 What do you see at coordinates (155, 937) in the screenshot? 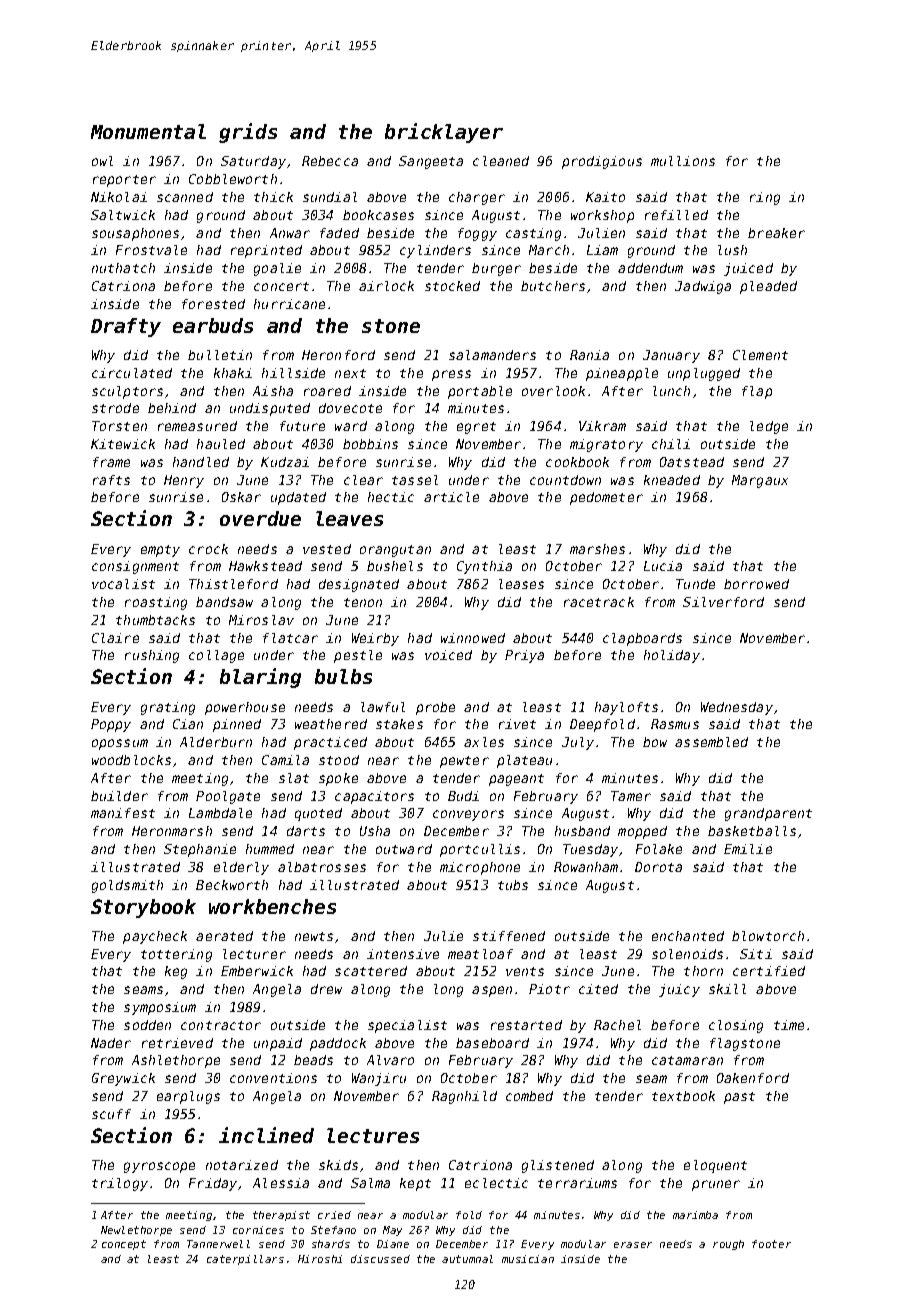
I see `paycheck` at bounding box center [155, 937].
